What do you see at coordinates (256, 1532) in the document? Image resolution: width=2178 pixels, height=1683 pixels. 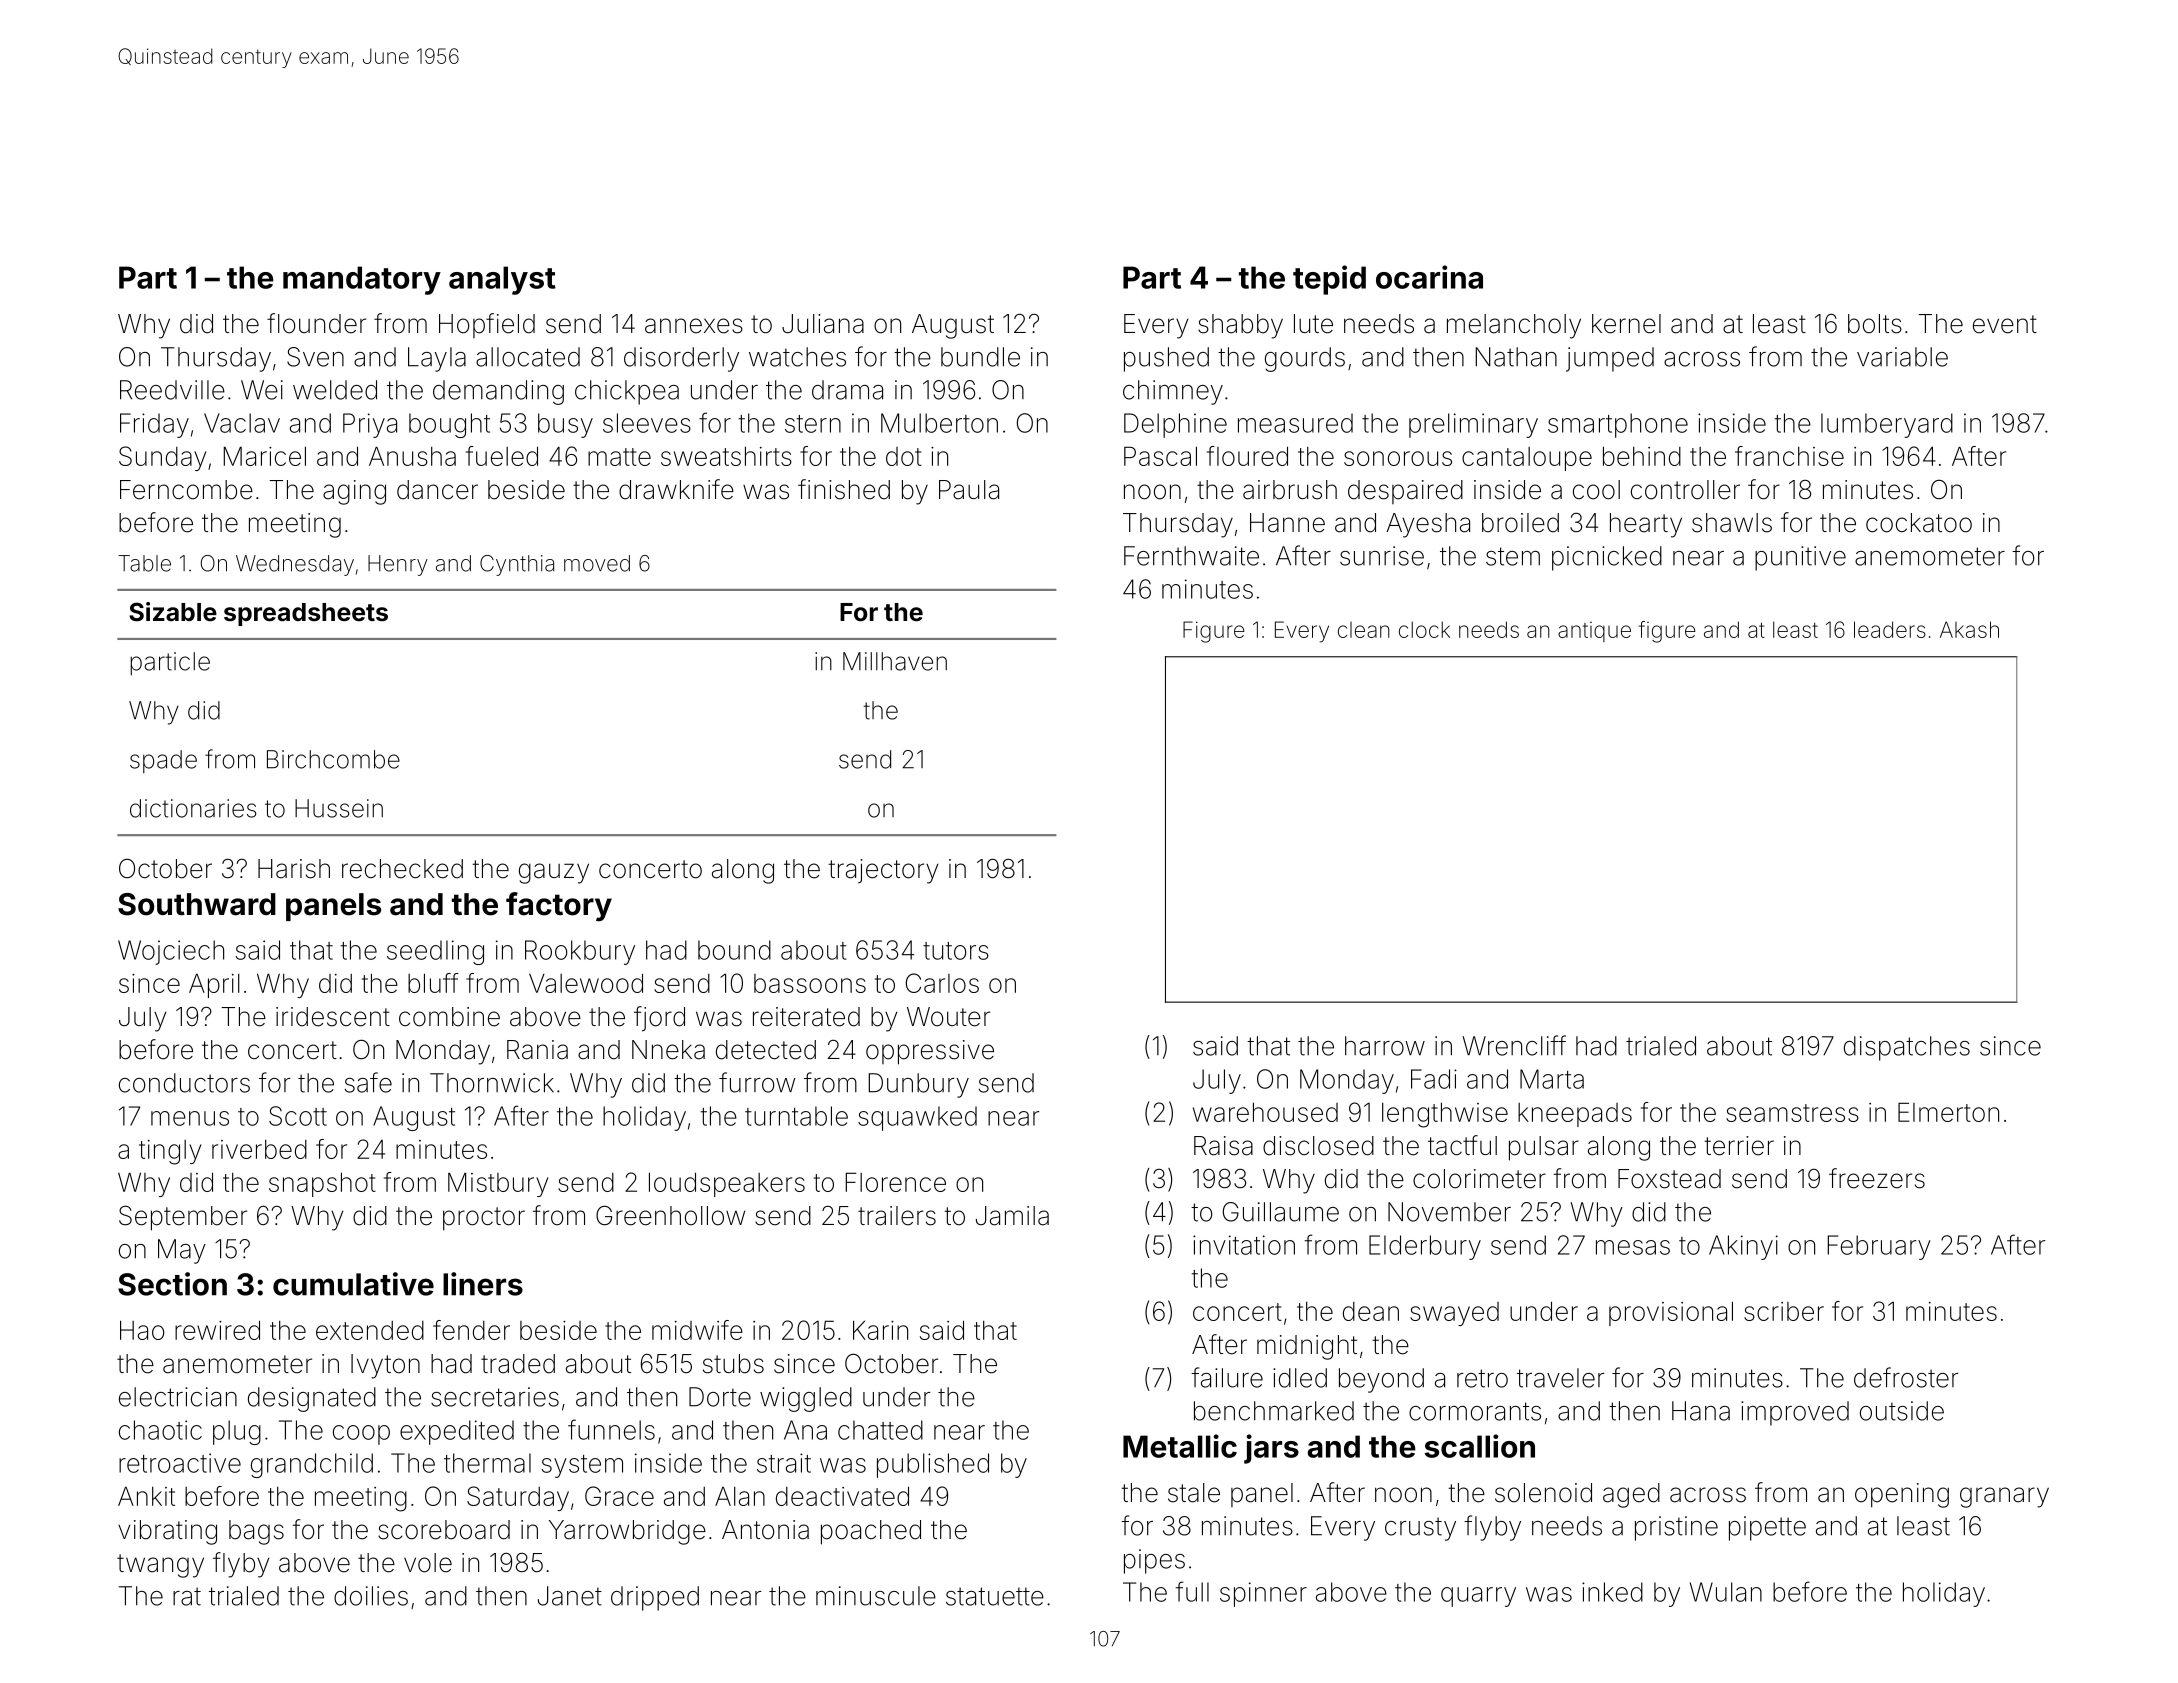 I see `bags` at bounding box center [256, 1532].
